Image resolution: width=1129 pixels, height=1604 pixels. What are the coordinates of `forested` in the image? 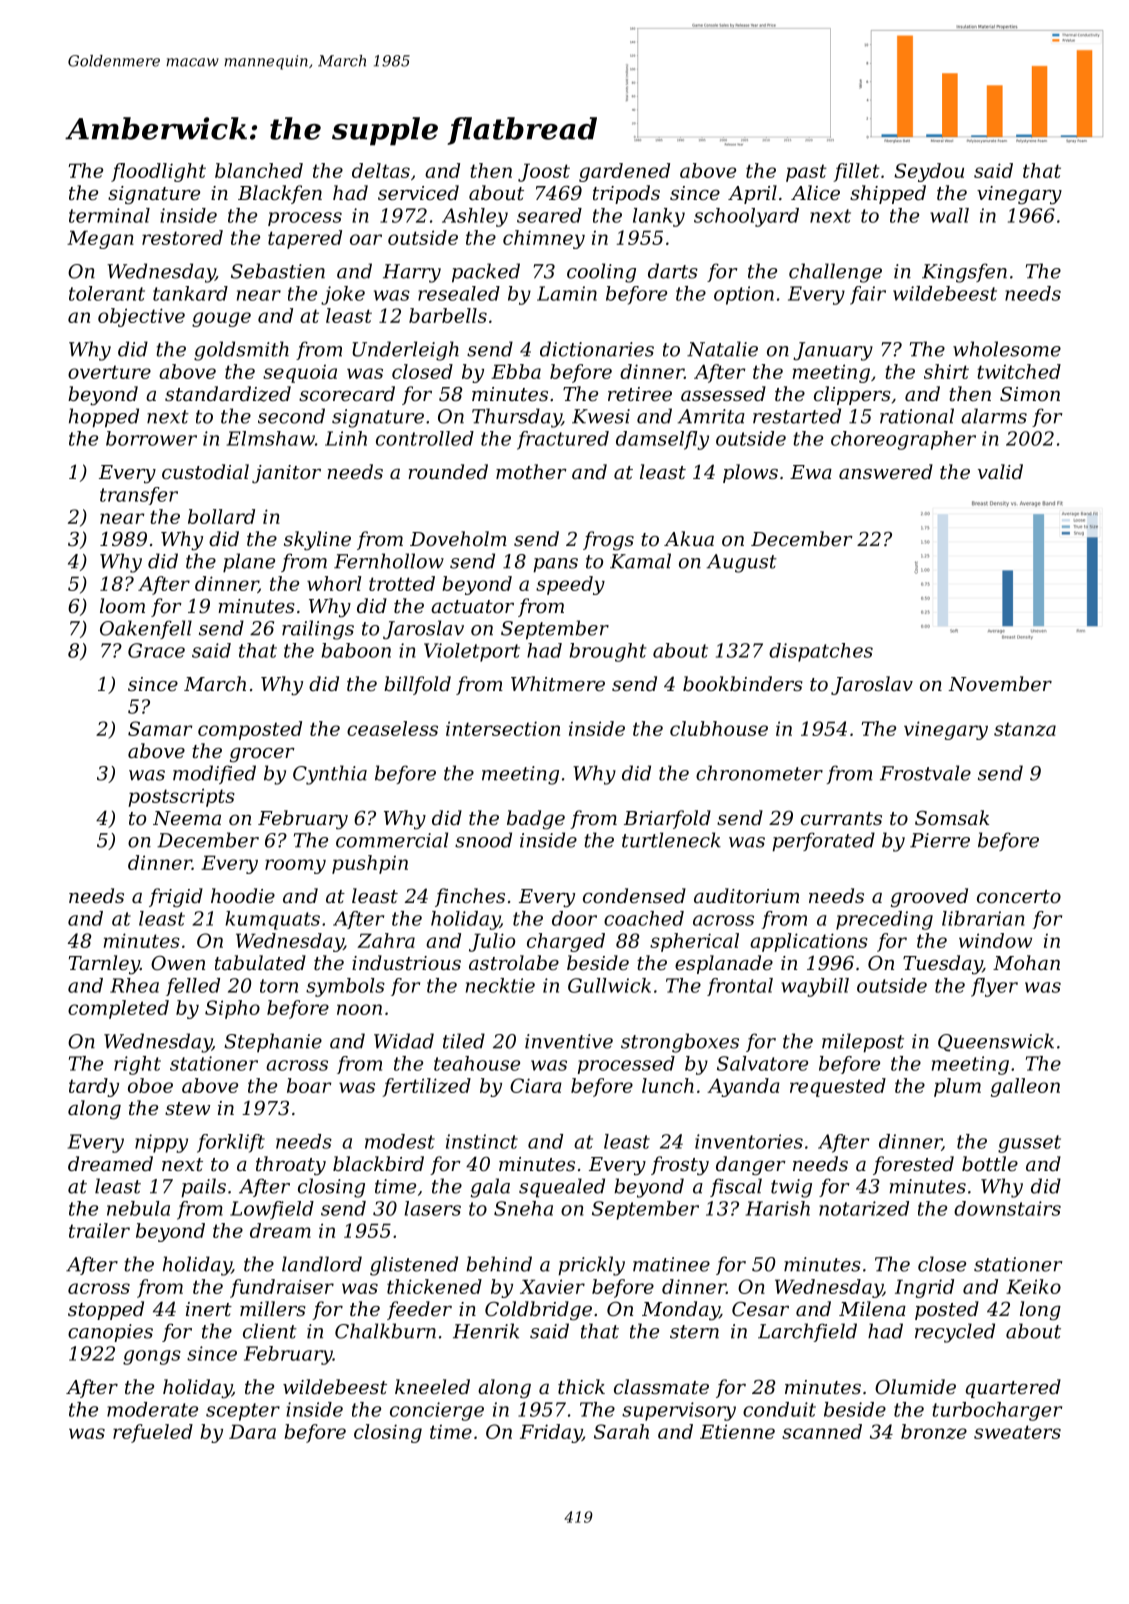 It's located at (913, 1165).
